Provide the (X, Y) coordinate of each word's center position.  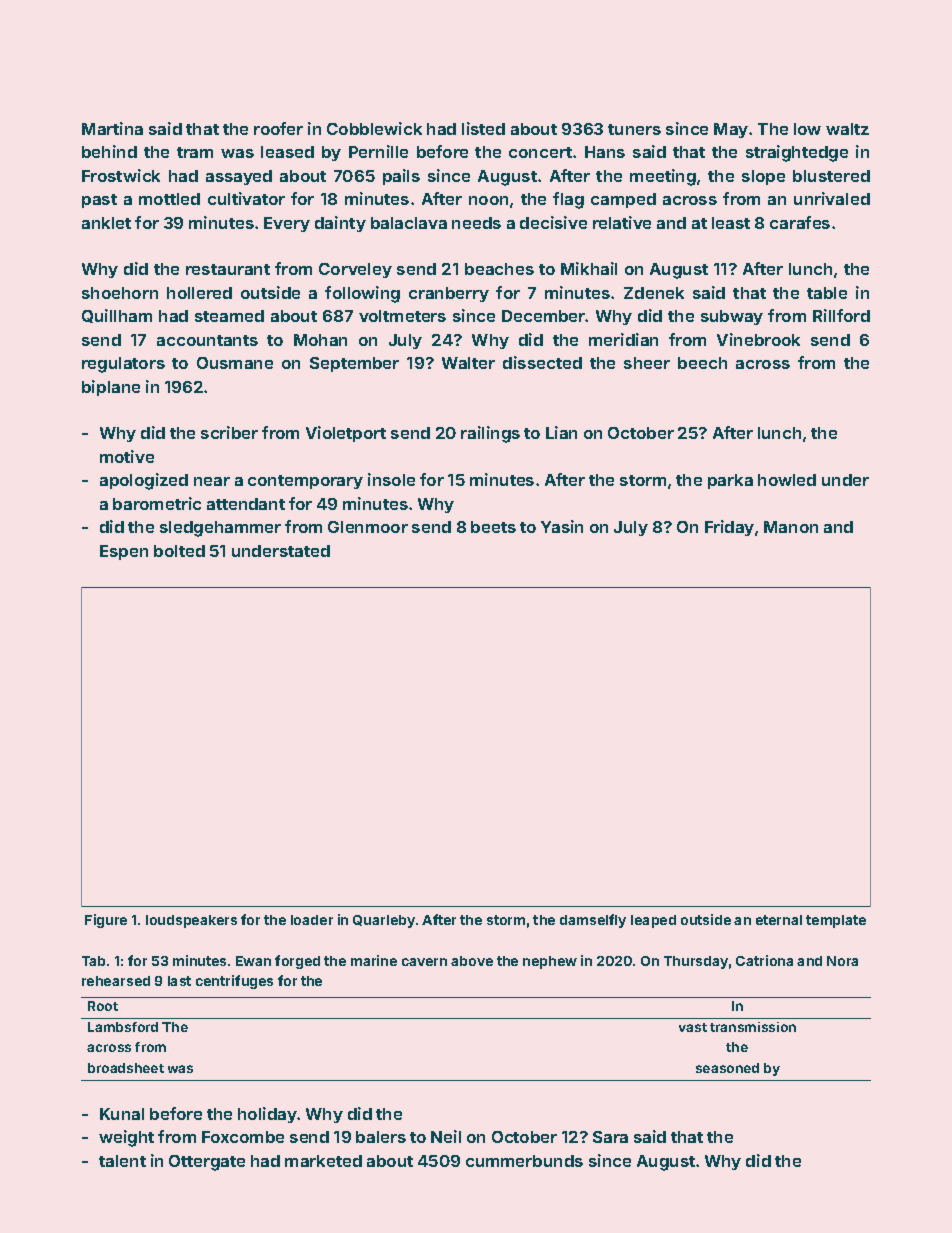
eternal (779, 920)
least (731, 223)
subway (732, 317)
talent (122, 1161)
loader (312, 920)
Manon (791, 527)
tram (195, 152)
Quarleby (384, 921)
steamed (229, 316)
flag (568, 200)
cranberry (449, 294)
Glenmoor (368, 527)
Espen (124, 552)
